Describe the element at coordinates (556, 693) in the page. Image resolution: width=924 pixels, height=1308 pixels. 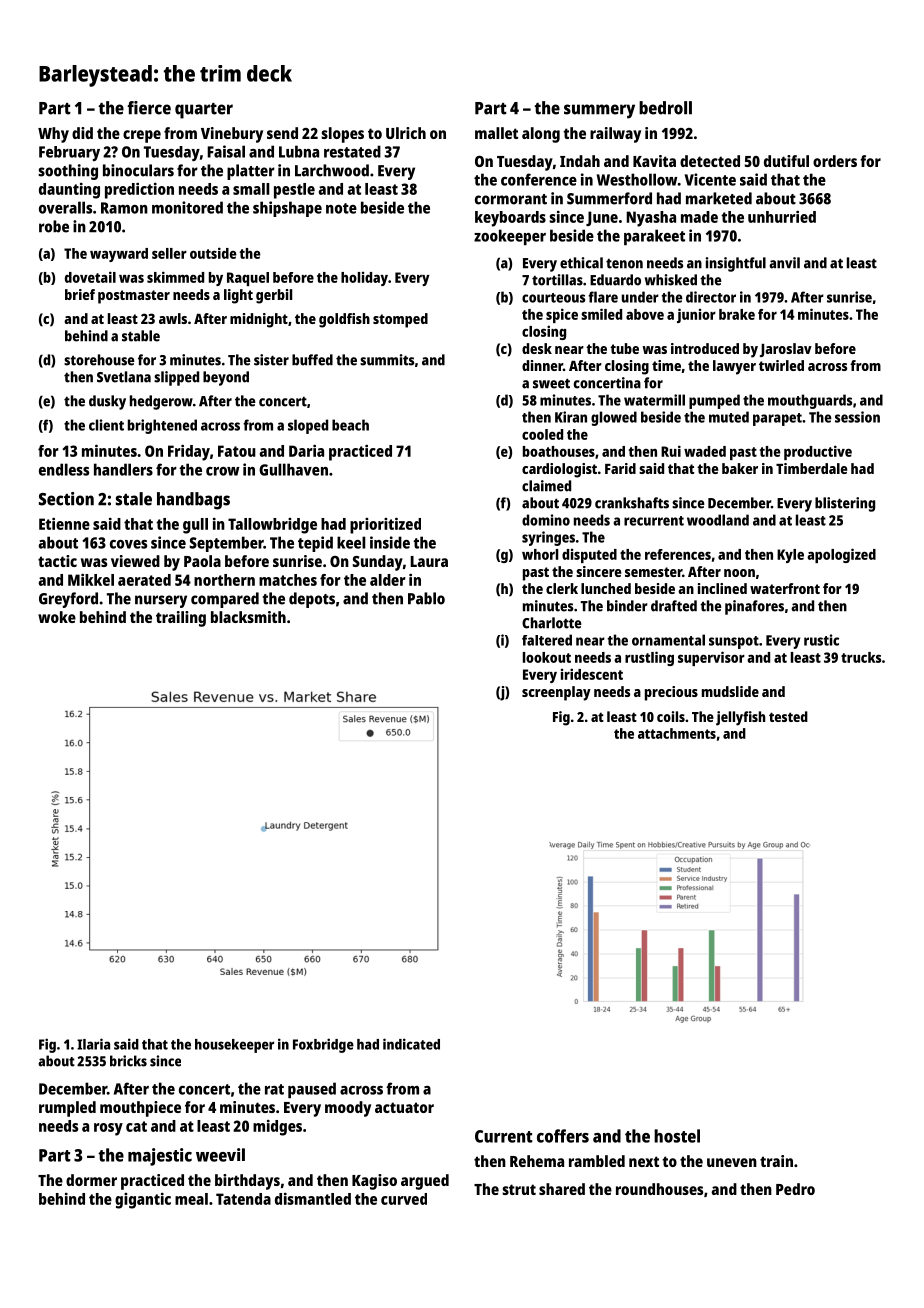
I see `screenplay` at that location.
